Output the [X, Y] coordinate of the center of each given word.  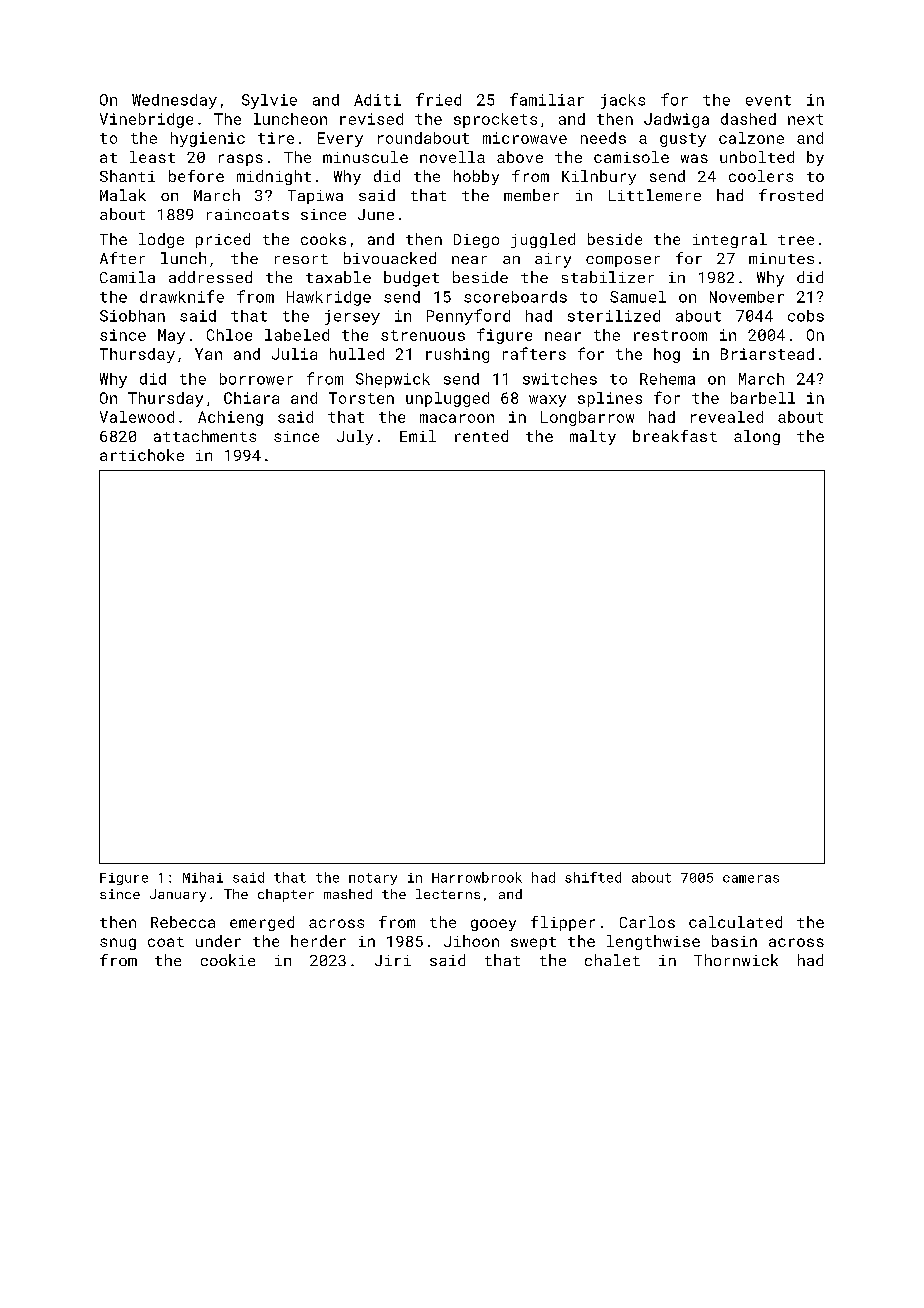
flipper [563, 923]
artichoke [142, 455]
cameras [751, 879]
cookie [228, 960]
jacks [623, 101]
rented [481, 436]
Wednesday [174, 101]
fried [438, 99]
